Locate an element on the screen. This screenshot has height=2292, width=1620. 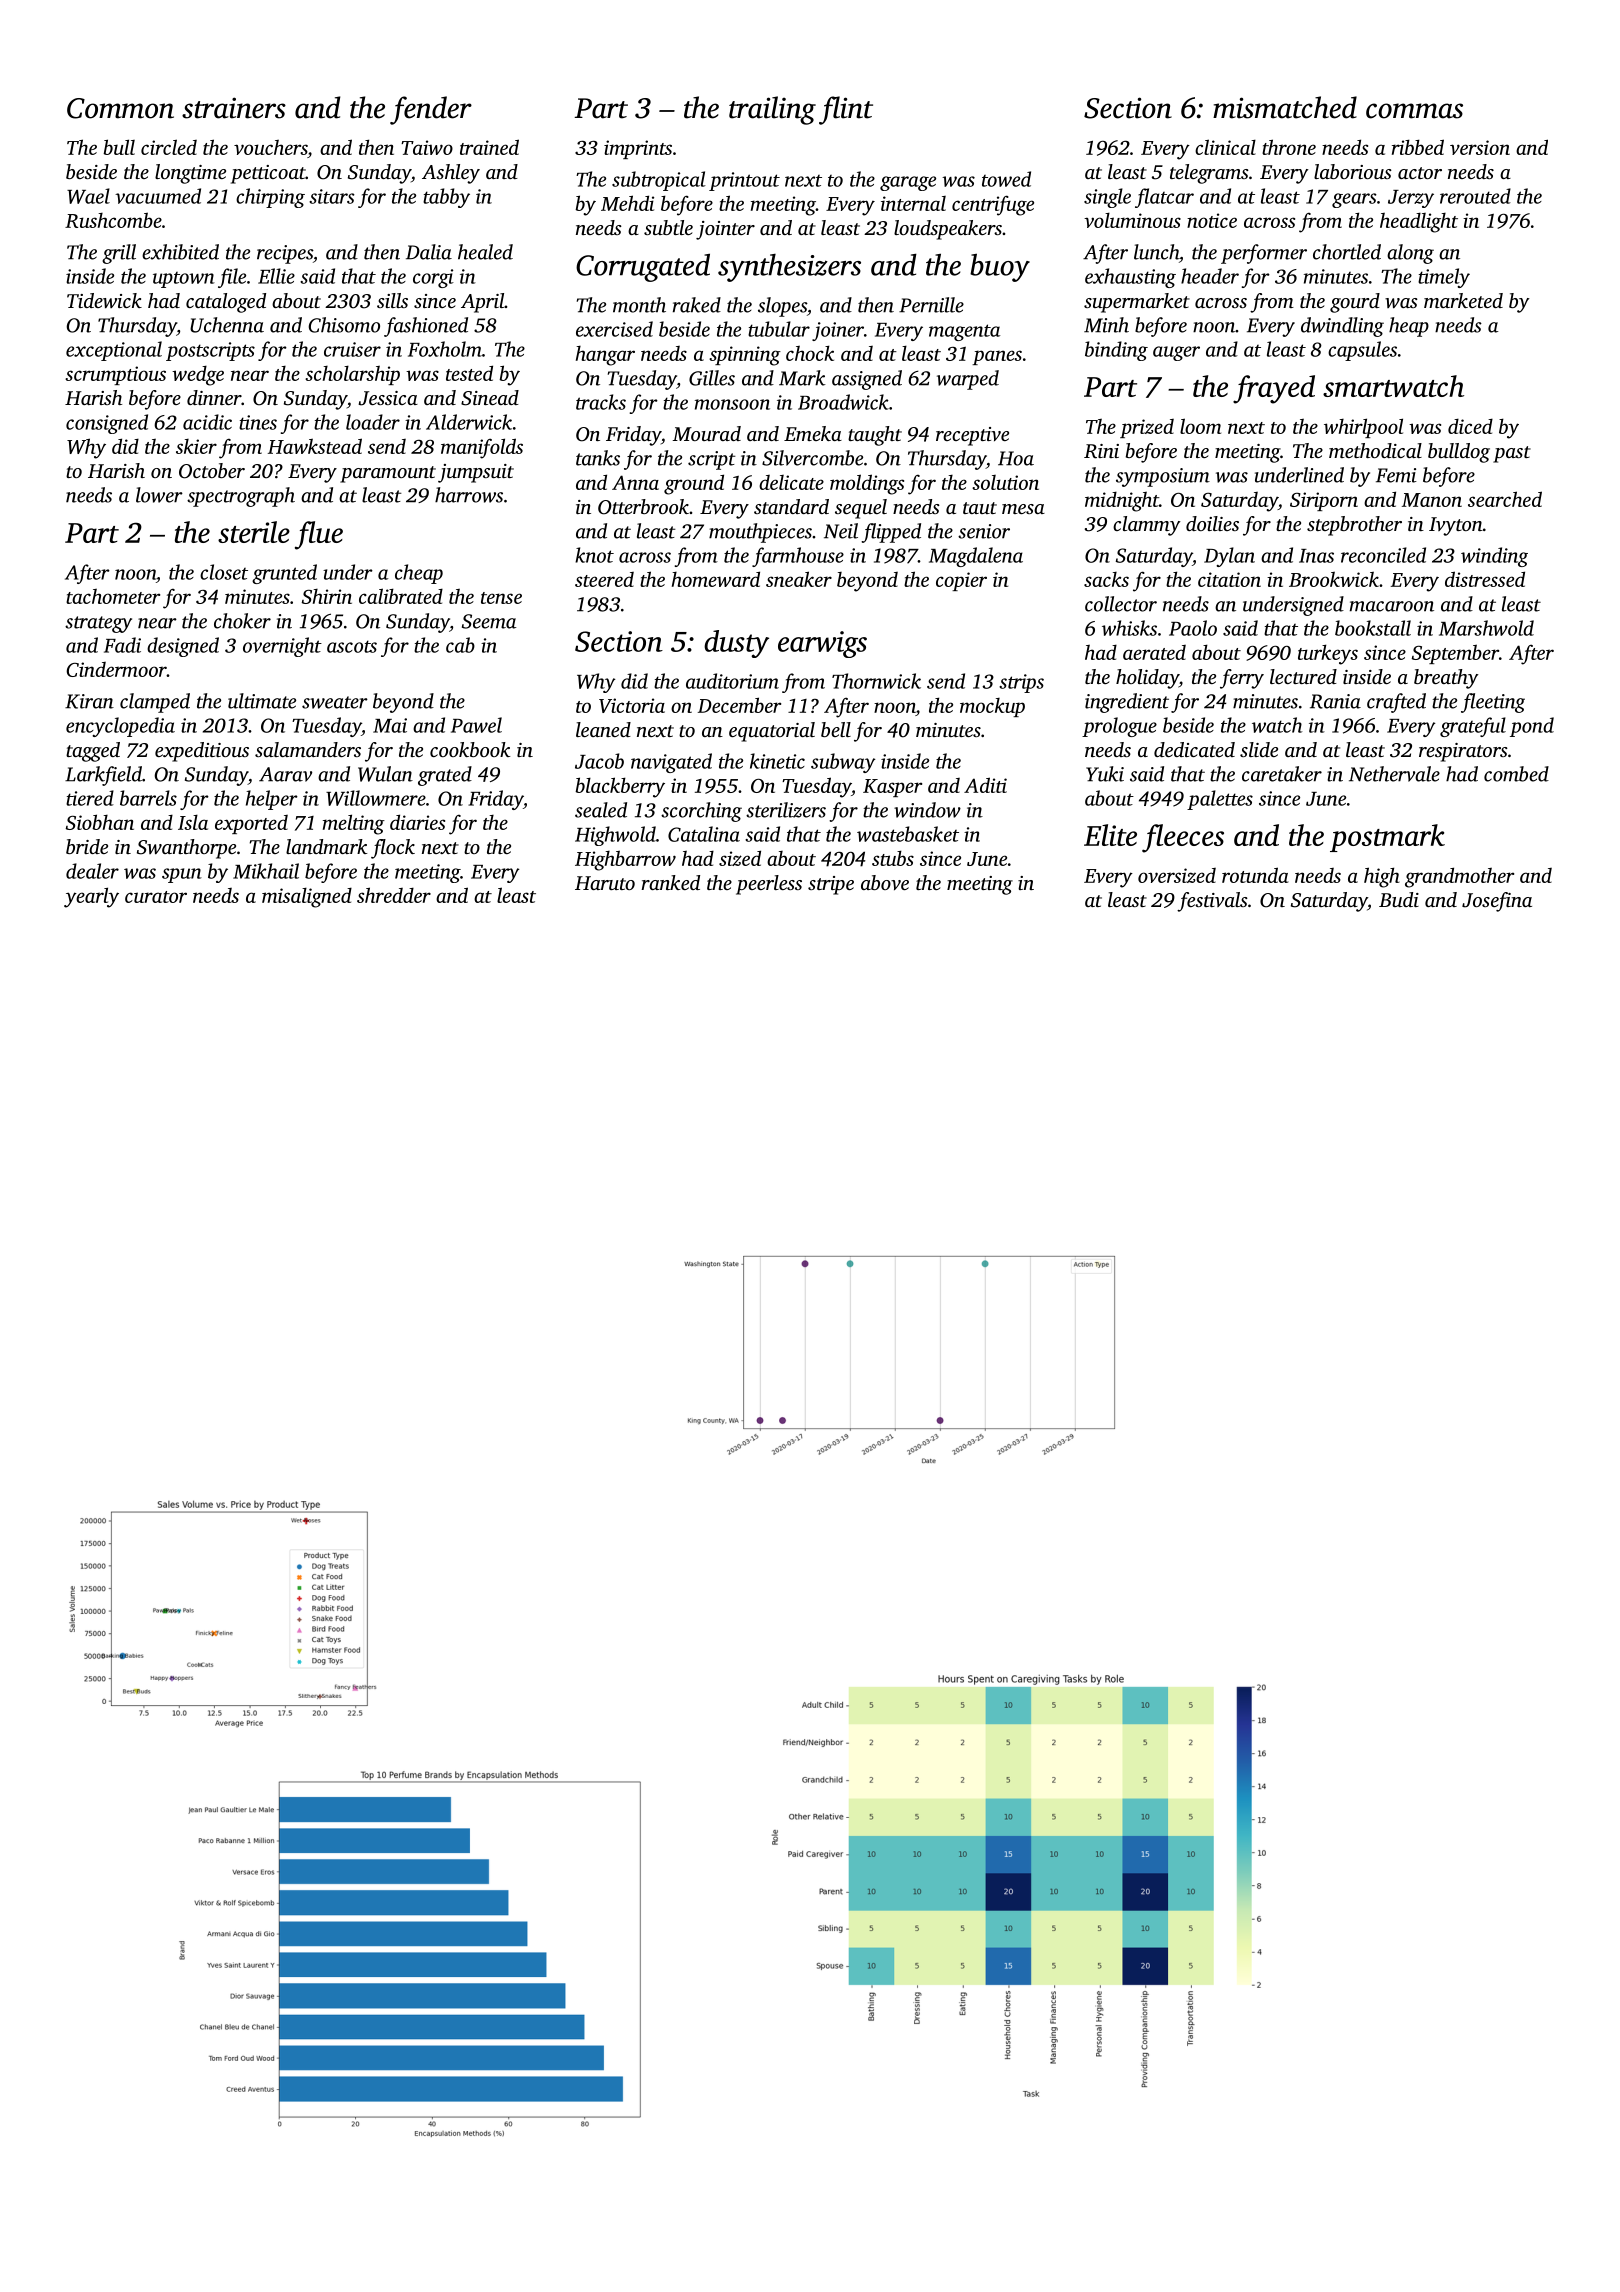
exhausting is located at coordinates (1130, 278).
